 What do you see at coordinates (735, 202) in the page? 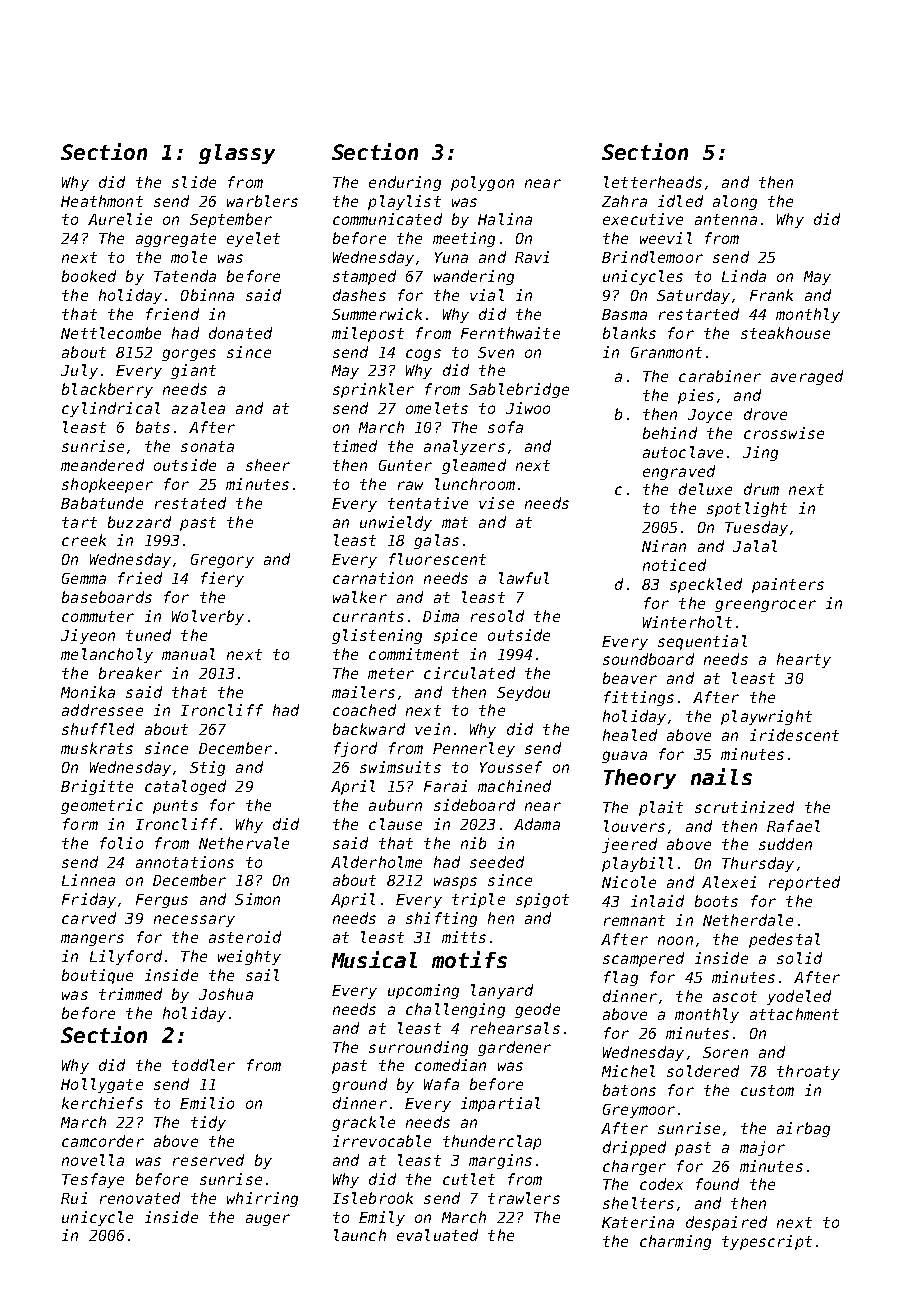
I see `along` at bounding box center [735, 202].
